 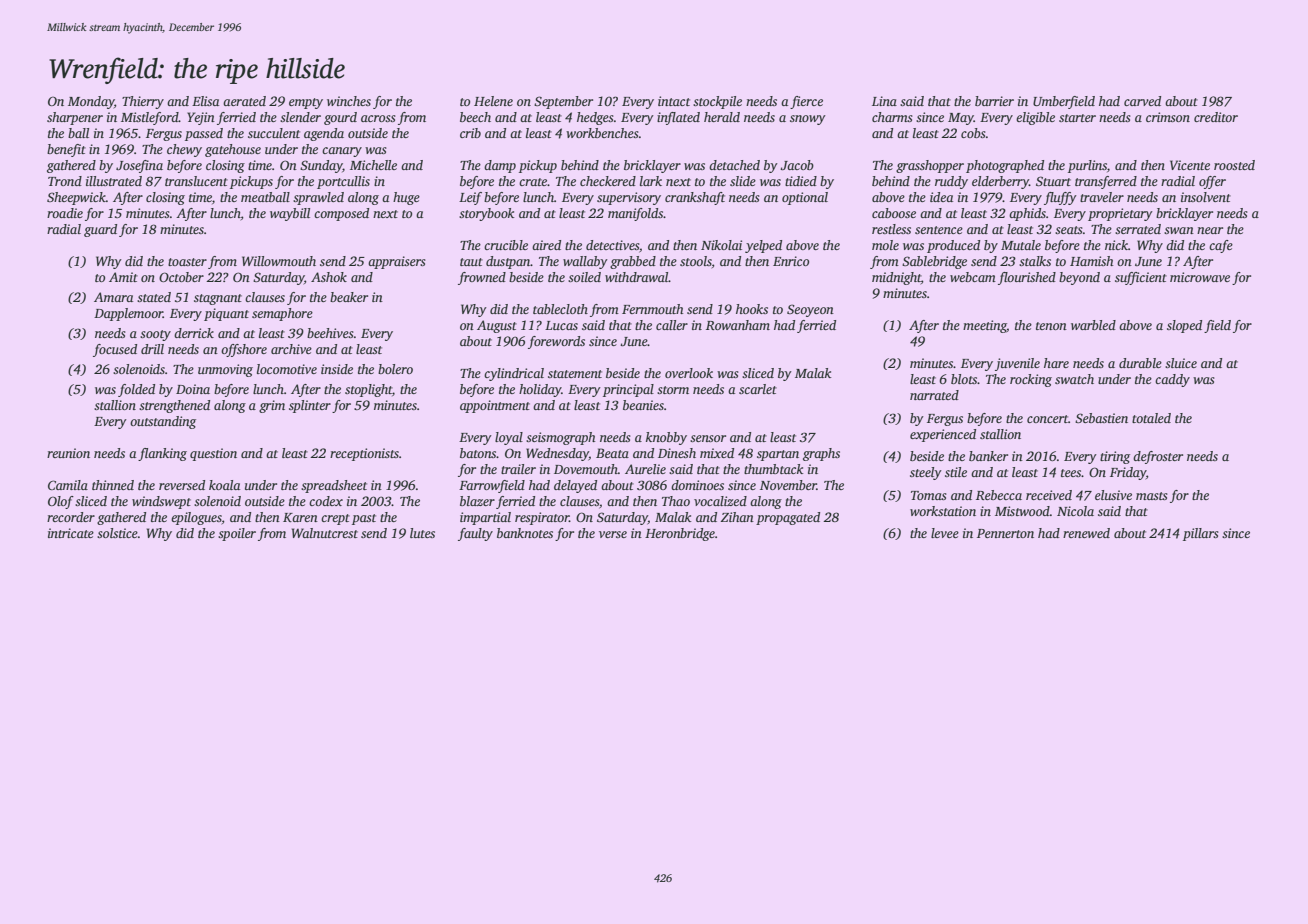 I want to click on beanies, so click(x=643, y=405).
